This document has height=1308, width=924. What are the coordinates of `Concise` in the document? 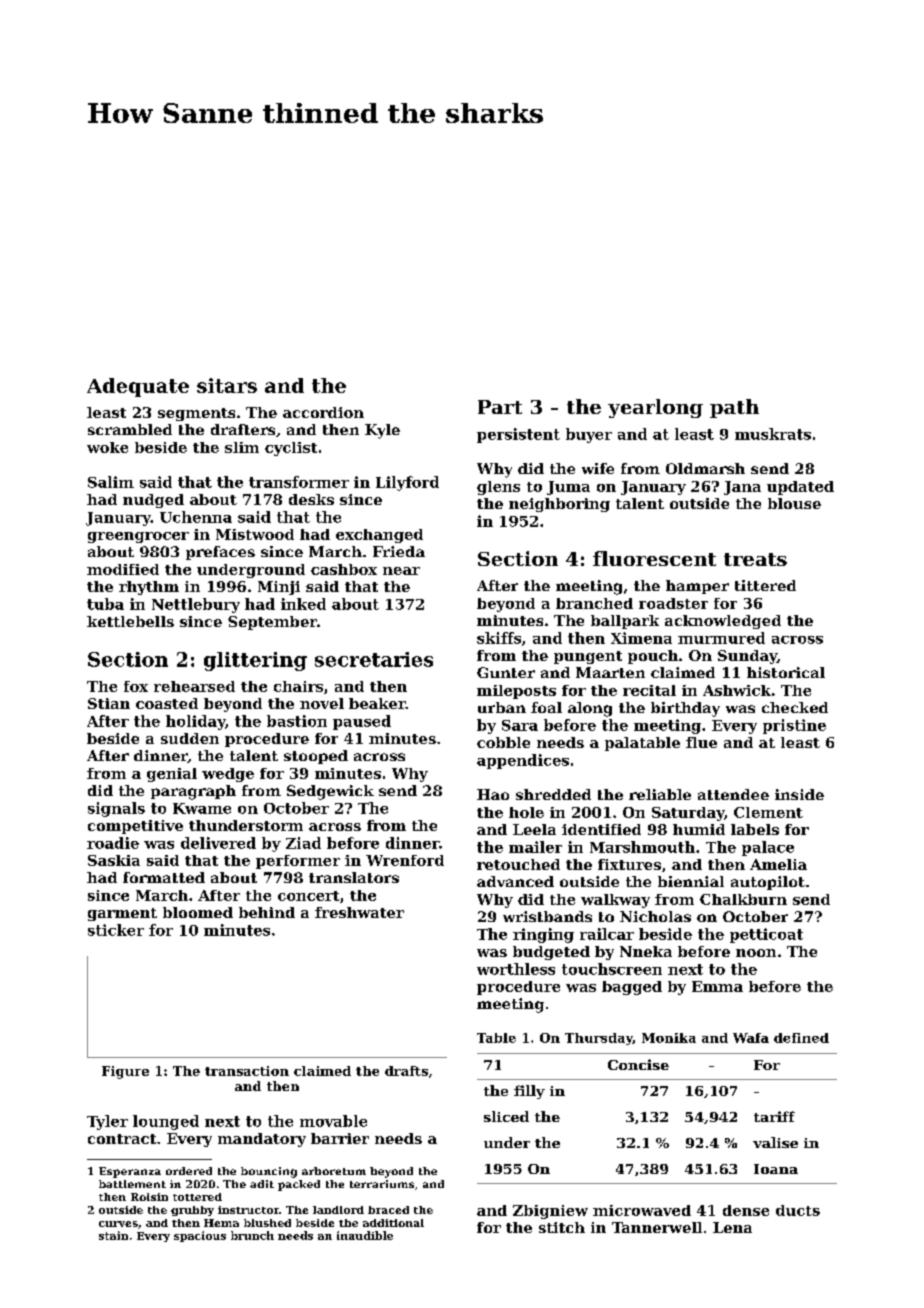 It's located at (638, 1064).
